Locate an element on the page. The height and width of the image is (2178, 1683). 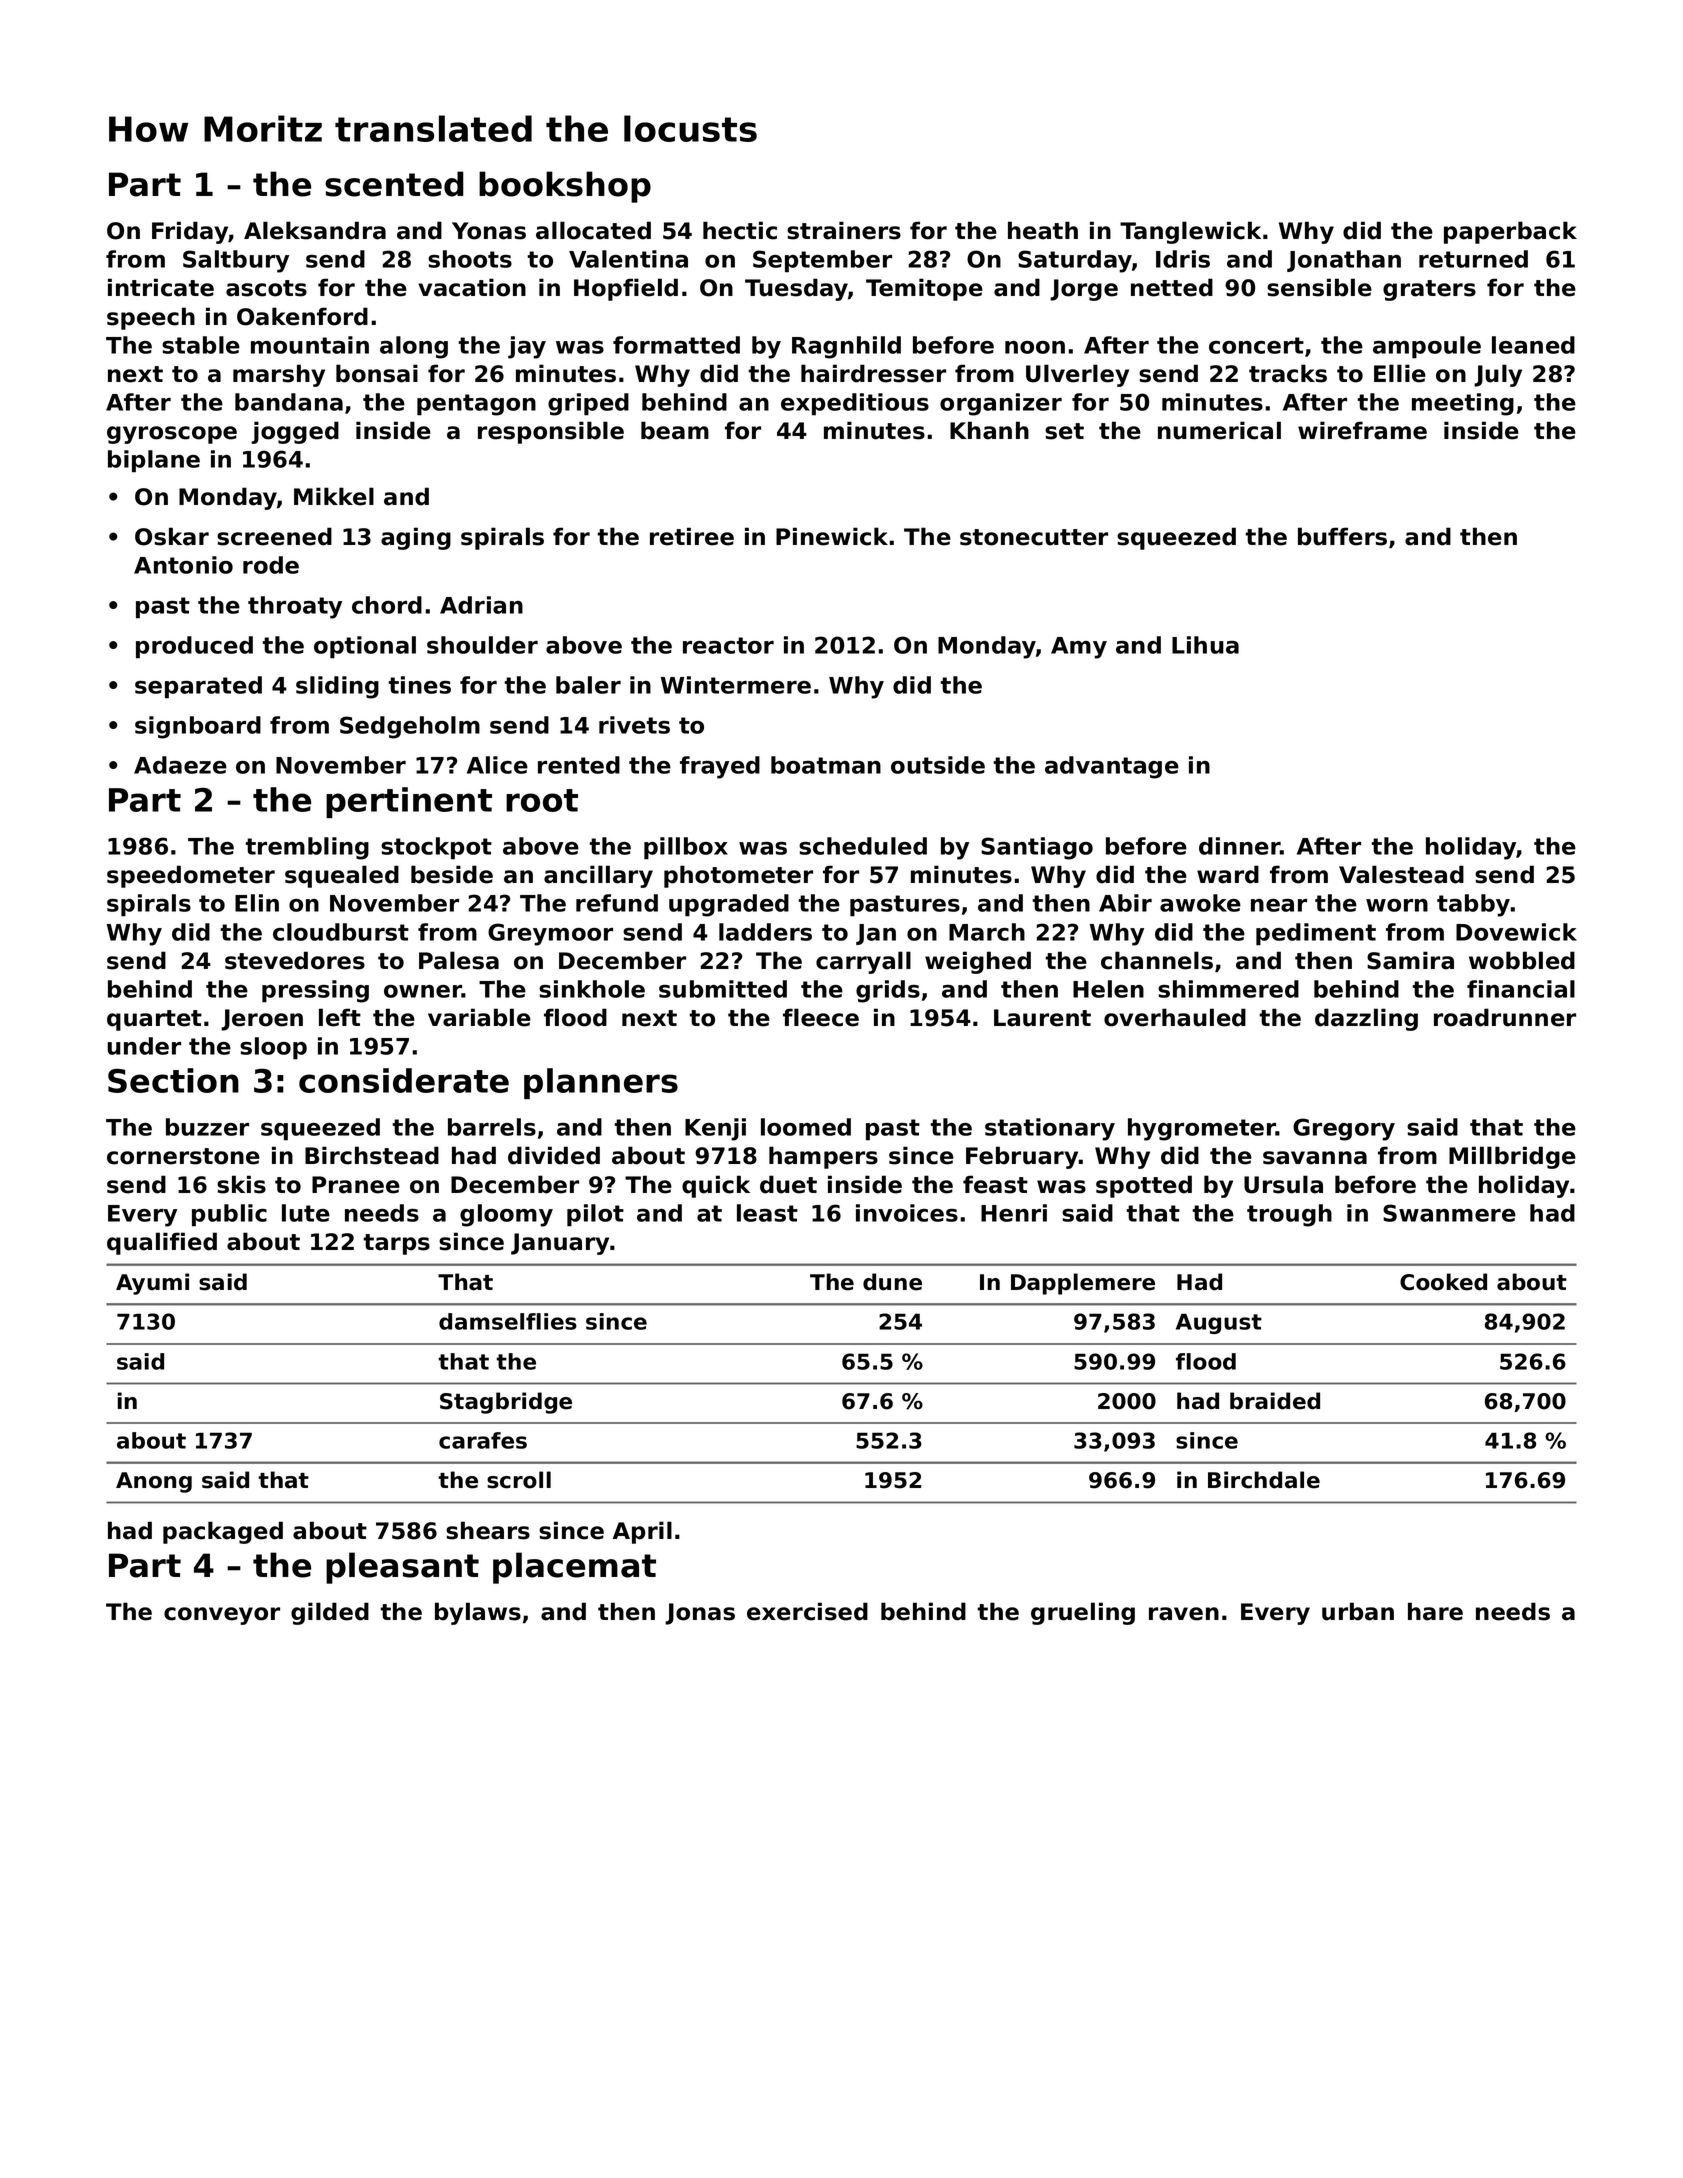
Lihua is located at coordinates (1205, 645).
